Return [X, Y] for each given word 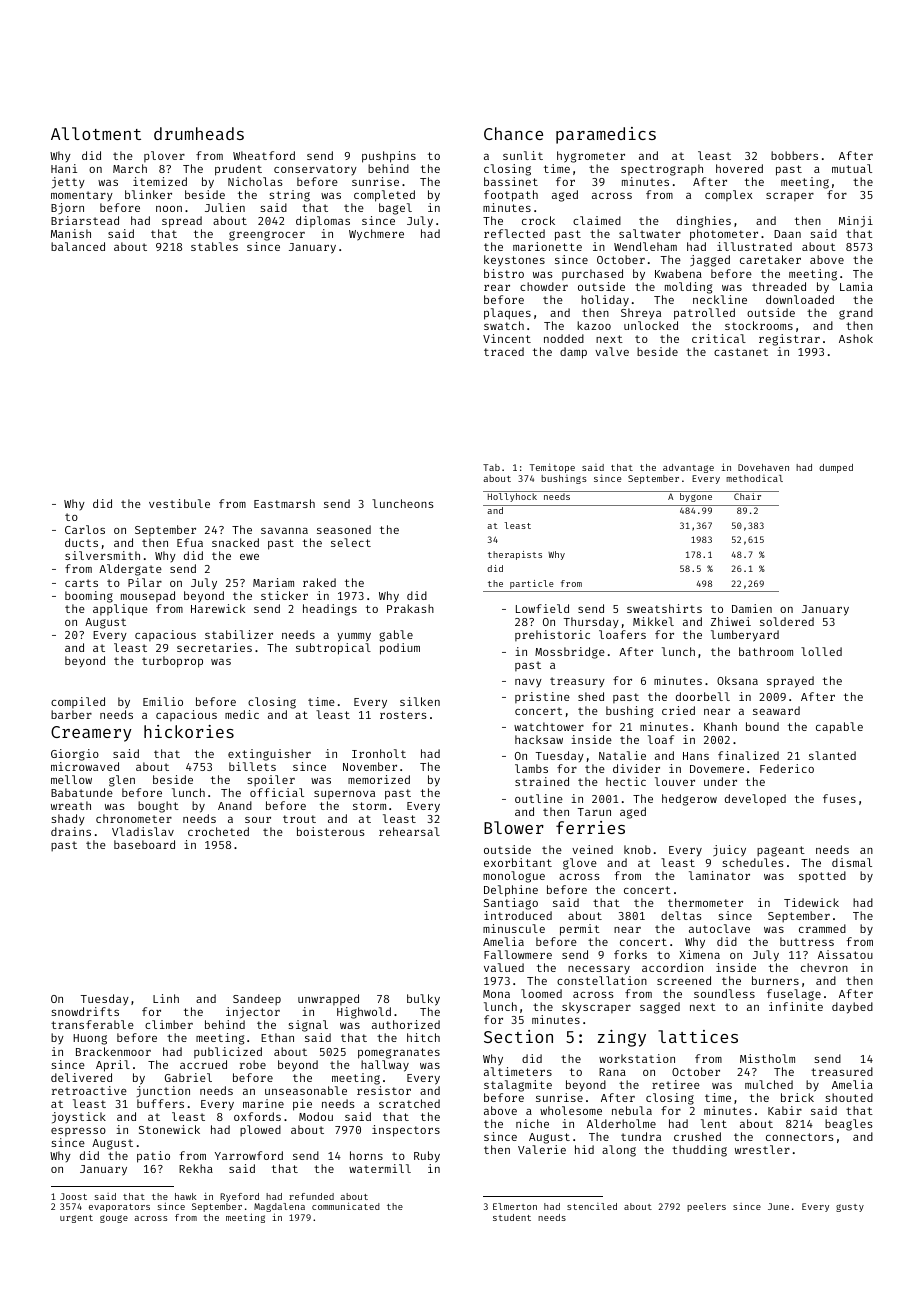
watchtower [549, 726]
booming [89, 597]
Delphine [511, 891]
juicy [729, 851]
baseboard [144, 844]
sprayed [790, 682]
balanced [78, 246]
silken [420, 701]
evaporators [119, 1208]
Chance [513, 133]
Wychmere [376, 235]
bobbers [794, 155]
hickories [189, 731]
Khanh [720, 726]
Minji [856, 222]
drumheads [199, 133]
